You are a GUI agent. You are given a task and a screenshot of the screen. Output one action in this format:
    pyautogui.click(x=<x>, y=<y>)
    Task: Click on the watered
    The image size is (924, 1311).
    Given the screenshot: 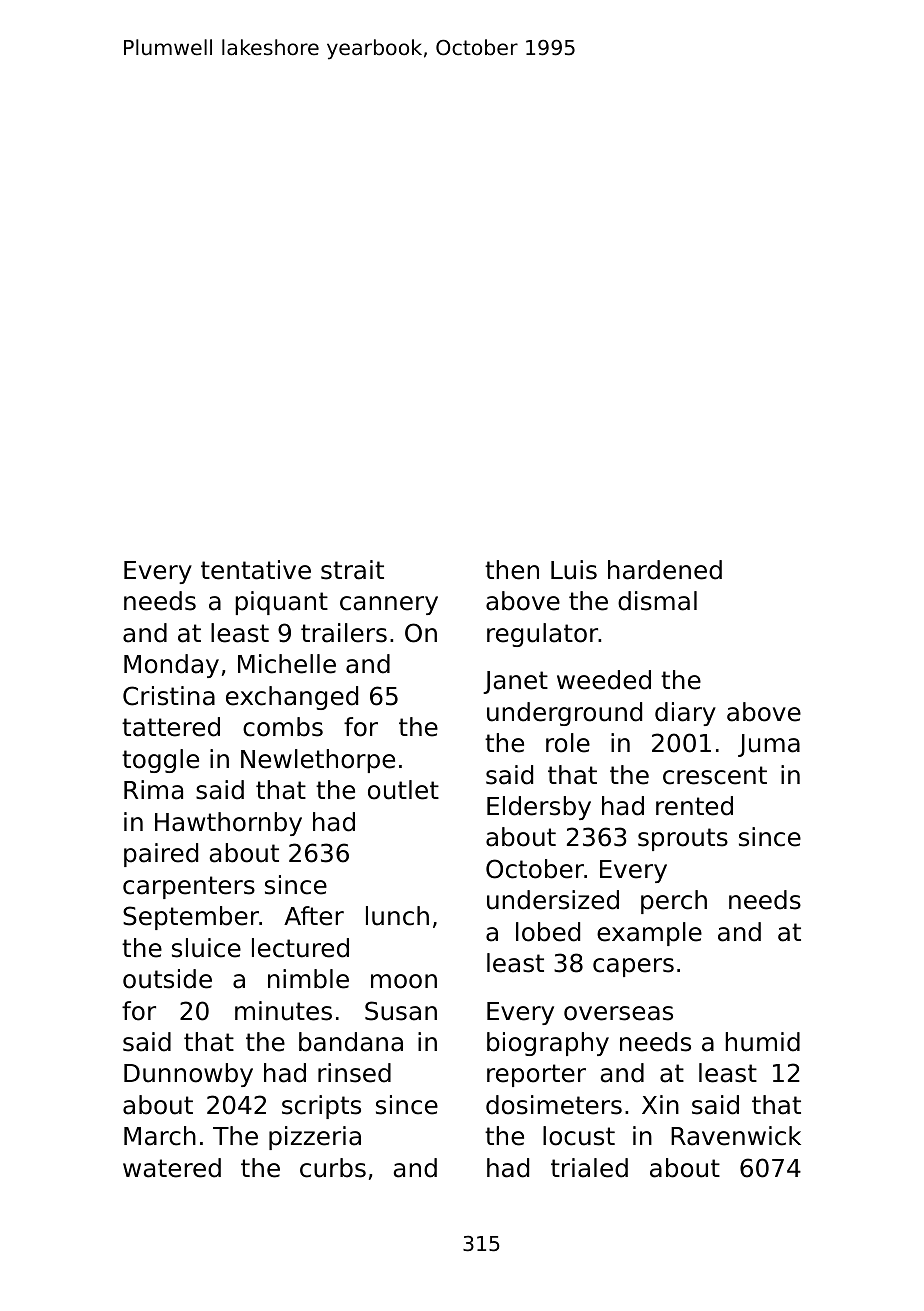 What is the action you would take?
    pyautogui.click(x=172, y=1168)
